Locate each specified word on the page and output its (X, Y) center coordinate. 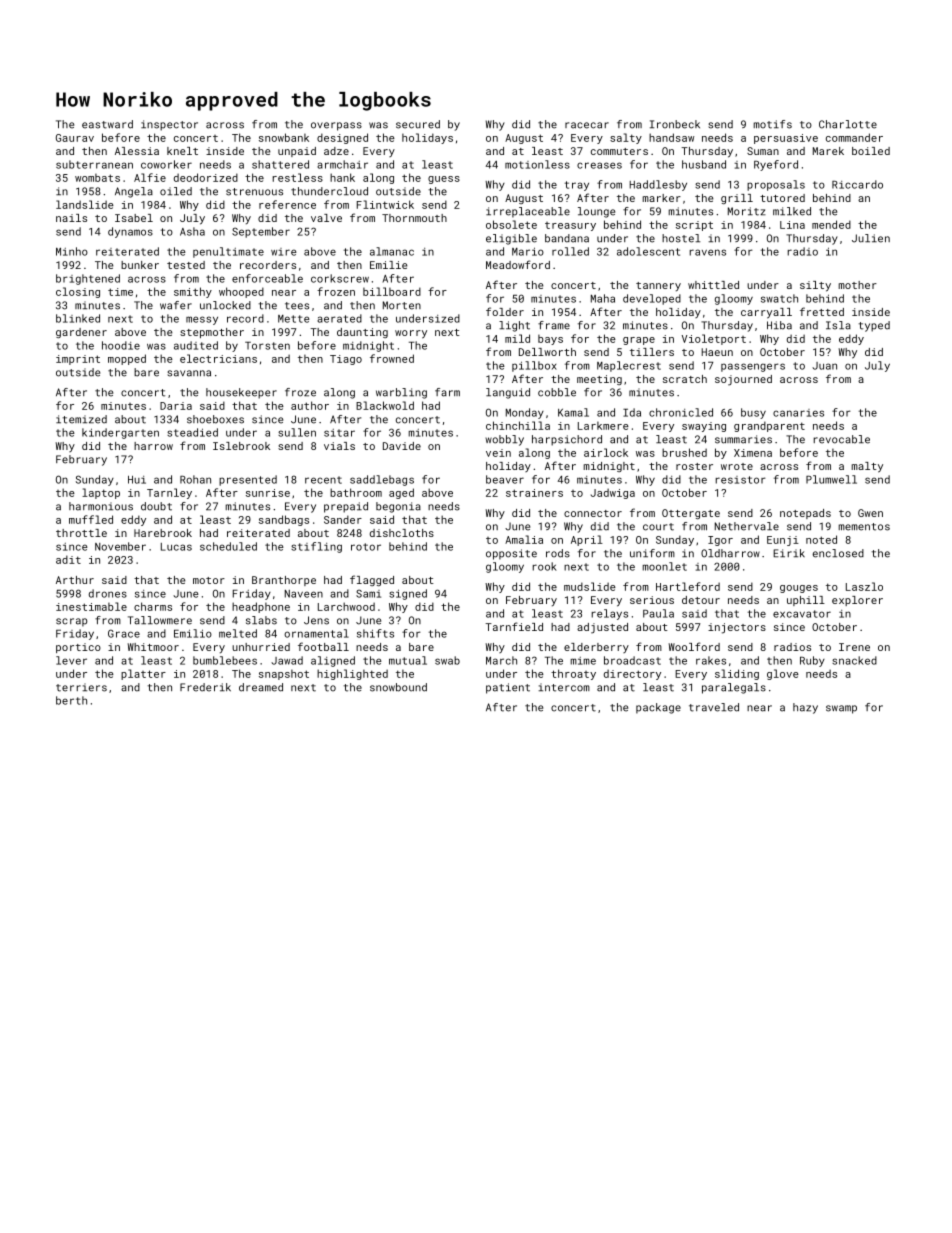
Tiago (346, 360)
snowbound (398, 687)
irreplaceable (528, 212)
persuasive (786, 139)
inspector (169, 125)
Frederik (205, 687)
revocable (842, 439)
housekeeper (241, 393)
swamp (841, 709)
